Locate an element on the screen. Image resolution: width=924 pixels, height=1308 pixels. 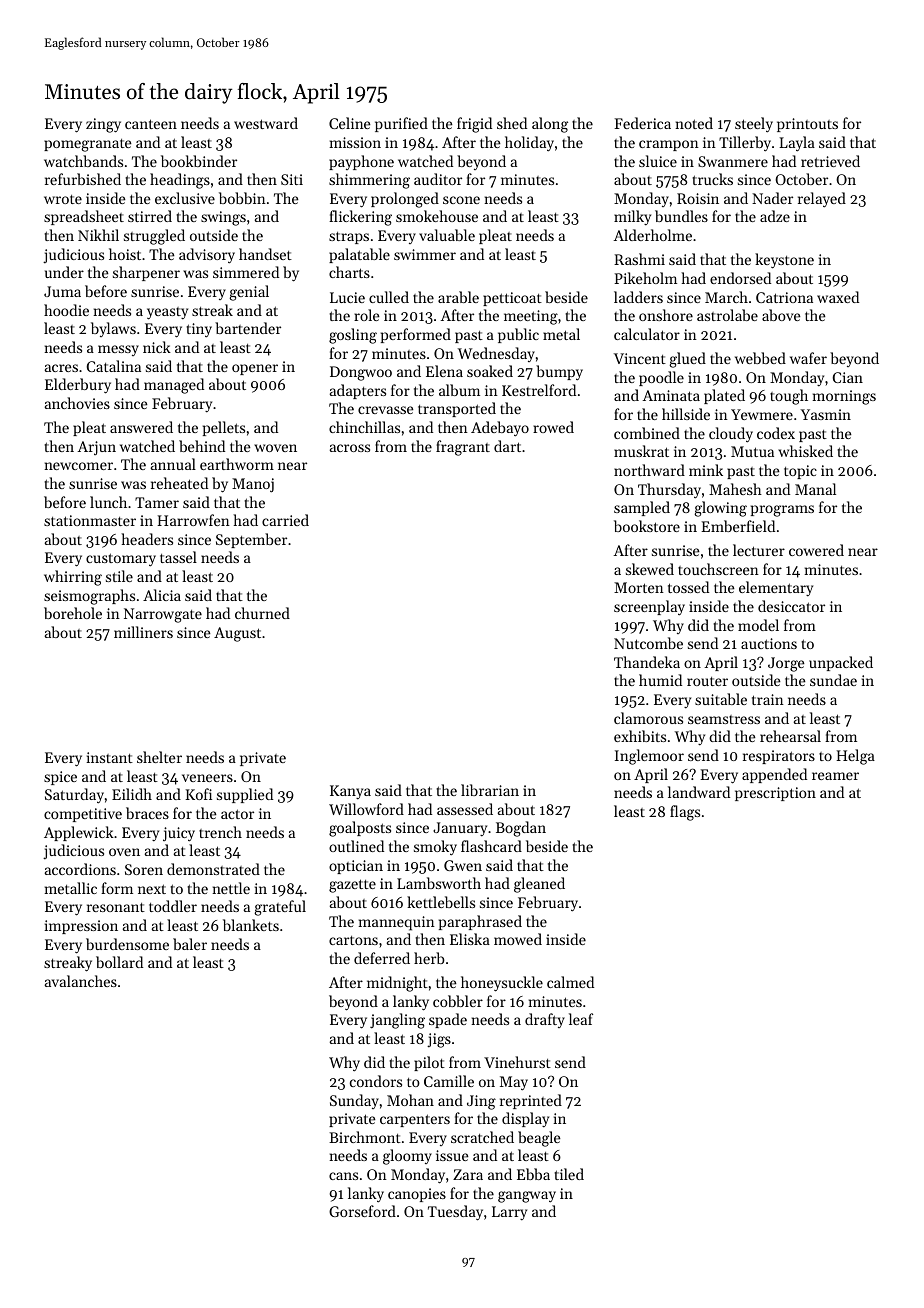
under is located at coordinates (64, 272).
